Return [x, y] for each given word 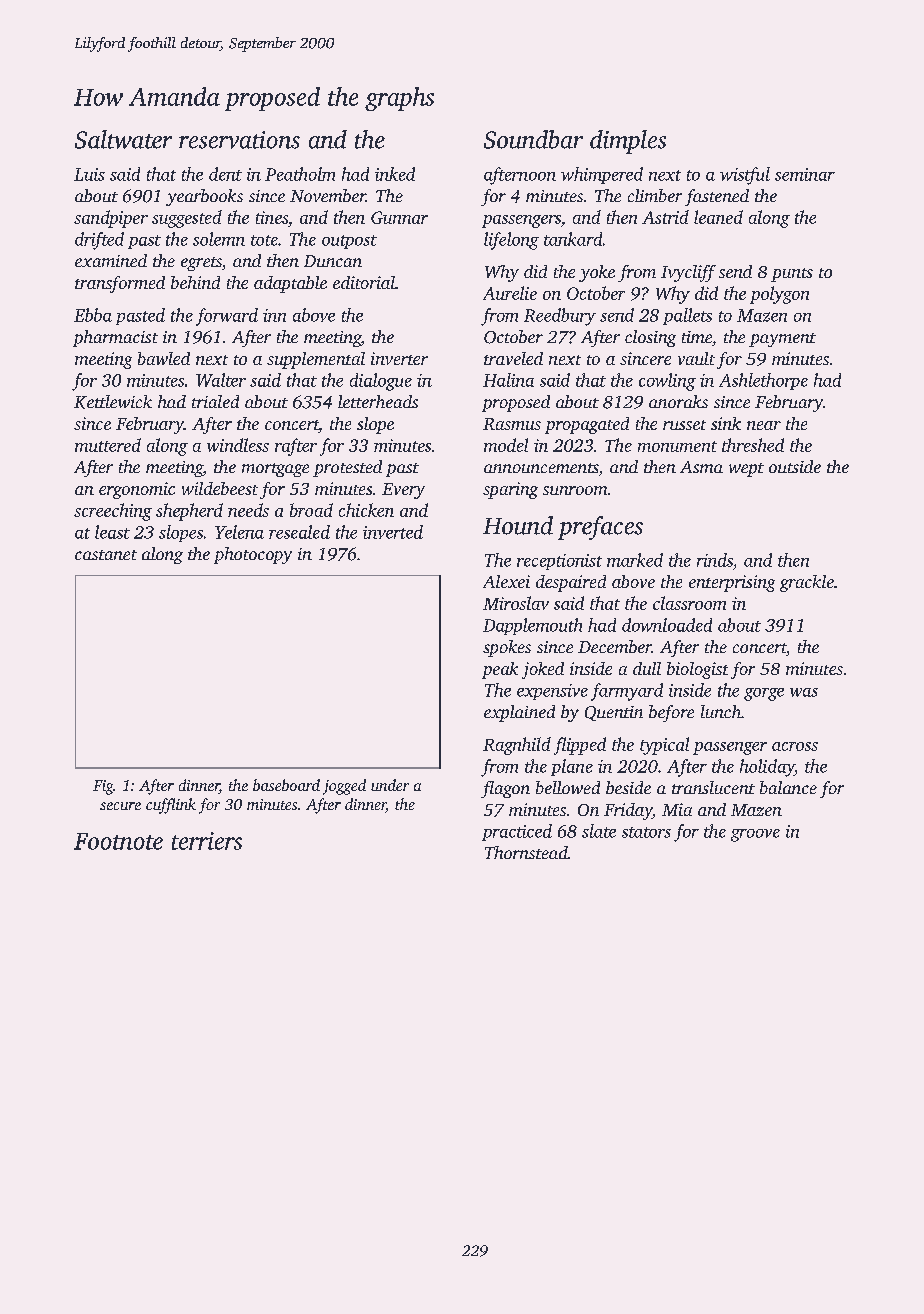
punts [792, 275]
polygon [779, 295]
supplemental [316, 360]
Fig [103, 787]
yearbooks [204, 197]
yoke [597, 273]
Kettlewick [113, 402]
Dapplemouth [532, 626]
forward [227, 317]
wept [746, 470]
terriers [207, 841]
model [506, 445]
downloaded [667, 625]
